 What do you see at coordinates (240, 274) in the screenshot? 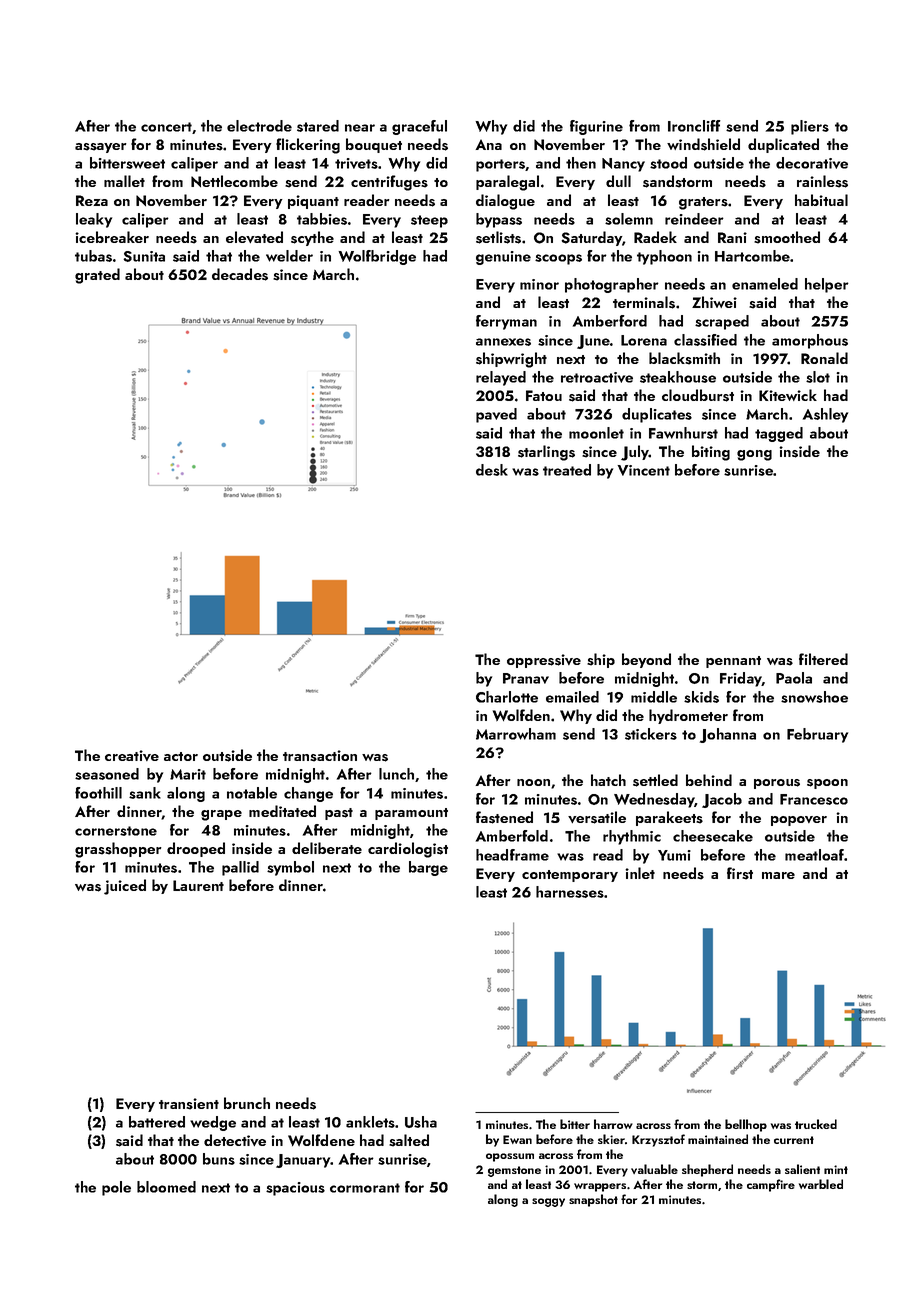
I see `decades` at bounding box center [240, 274].
